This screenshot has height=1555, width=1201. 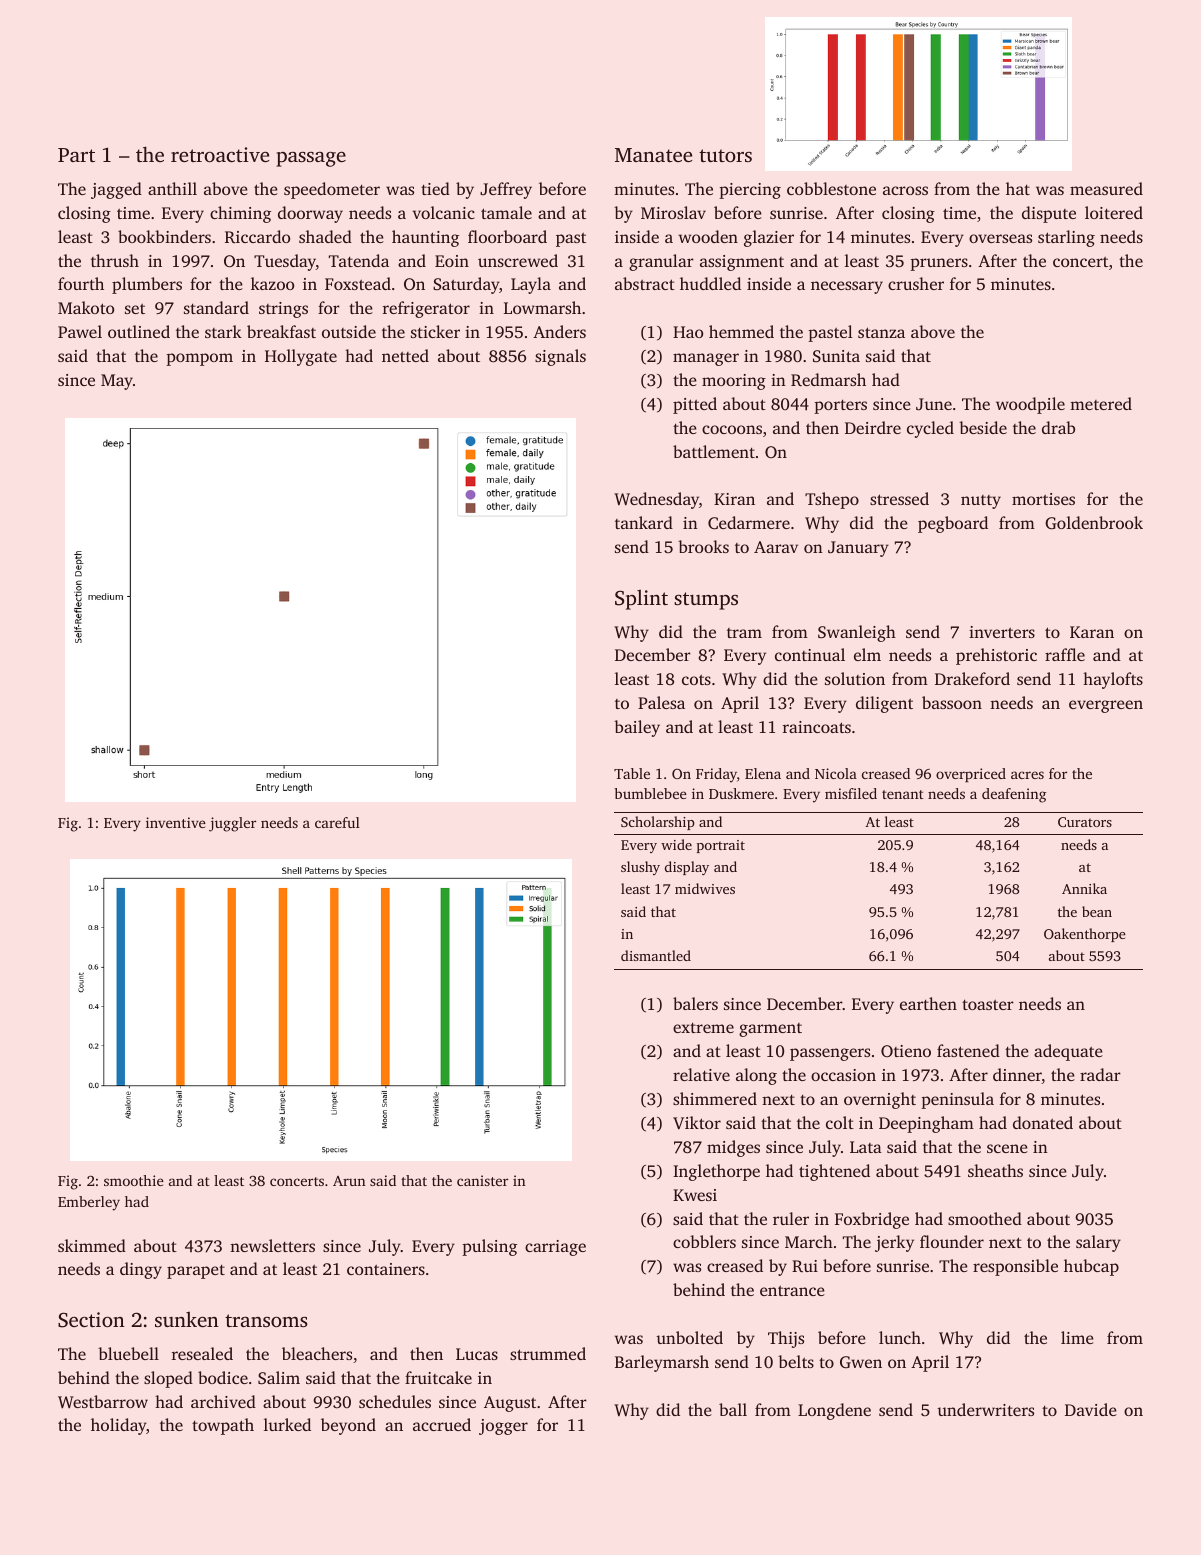 What do you see at coordinates (337, 822) in the screenshot?
I see `careful` at bounding box center [337, 822].
